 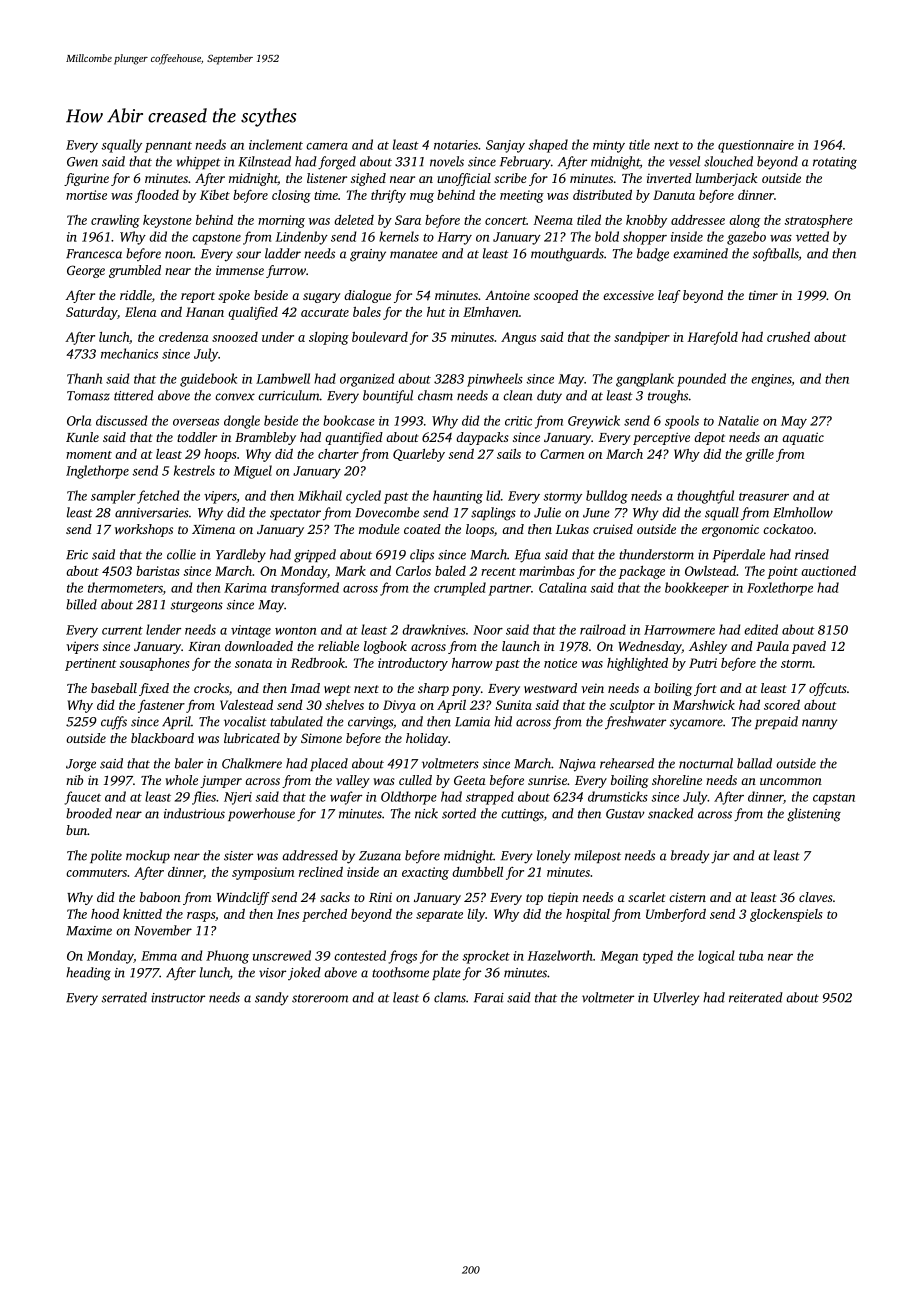 What do you see at coordinates (786, 915) in the screenshot?
I see `glockenspiels` at bounding box center [786, 915].
